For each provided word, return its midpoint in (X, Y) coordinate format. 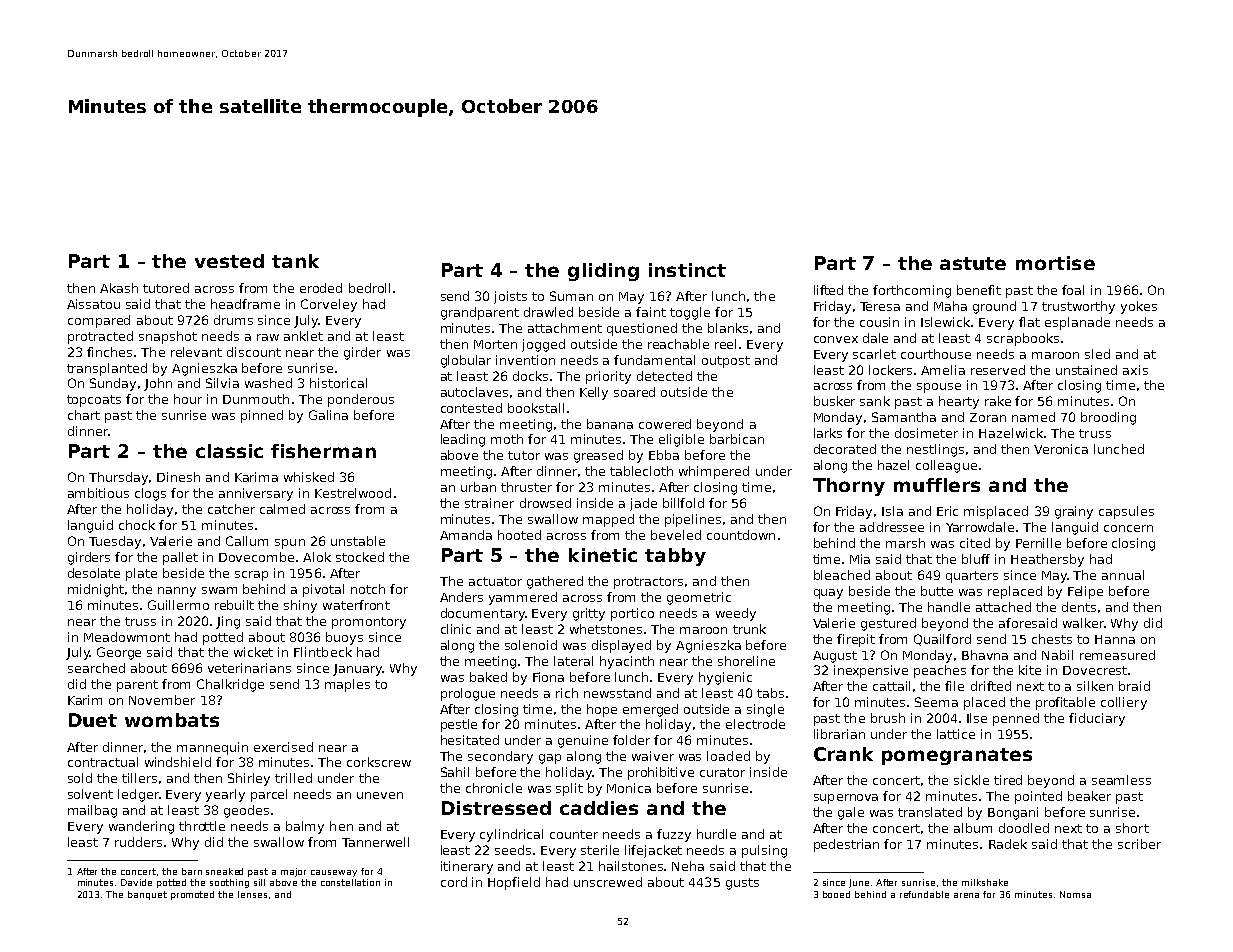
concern (1128, 528)
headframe (245, 304)
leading (463, 440)
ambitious (98, 493)
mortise (1055, 263)
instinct (687, 270)
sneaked (224, 871)
